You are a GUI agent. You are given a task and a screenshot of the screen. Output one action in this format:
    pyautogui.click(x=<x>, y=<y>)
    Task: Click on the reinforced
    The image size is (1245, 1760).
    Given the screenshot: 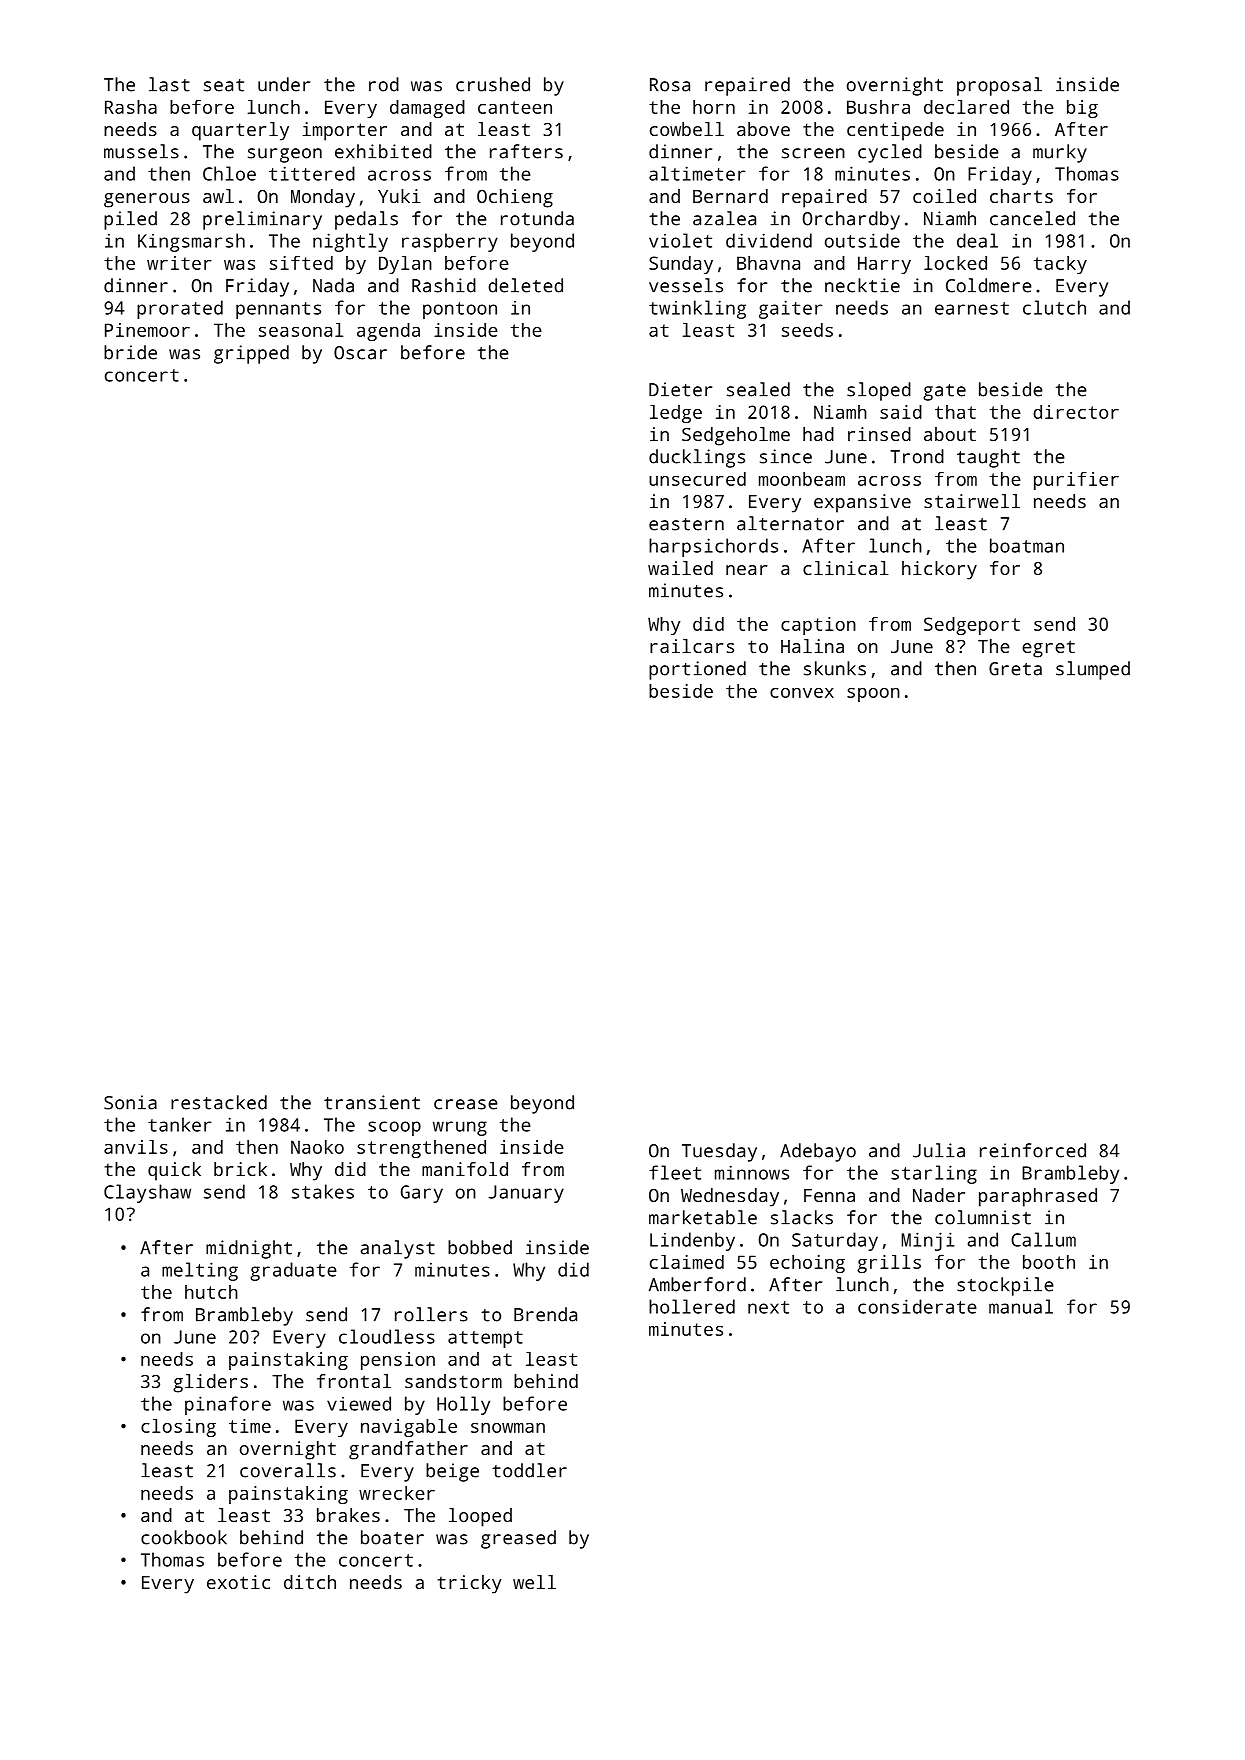 What is the action you would take?
    pyautogui.click(x=1033, y=1150)
